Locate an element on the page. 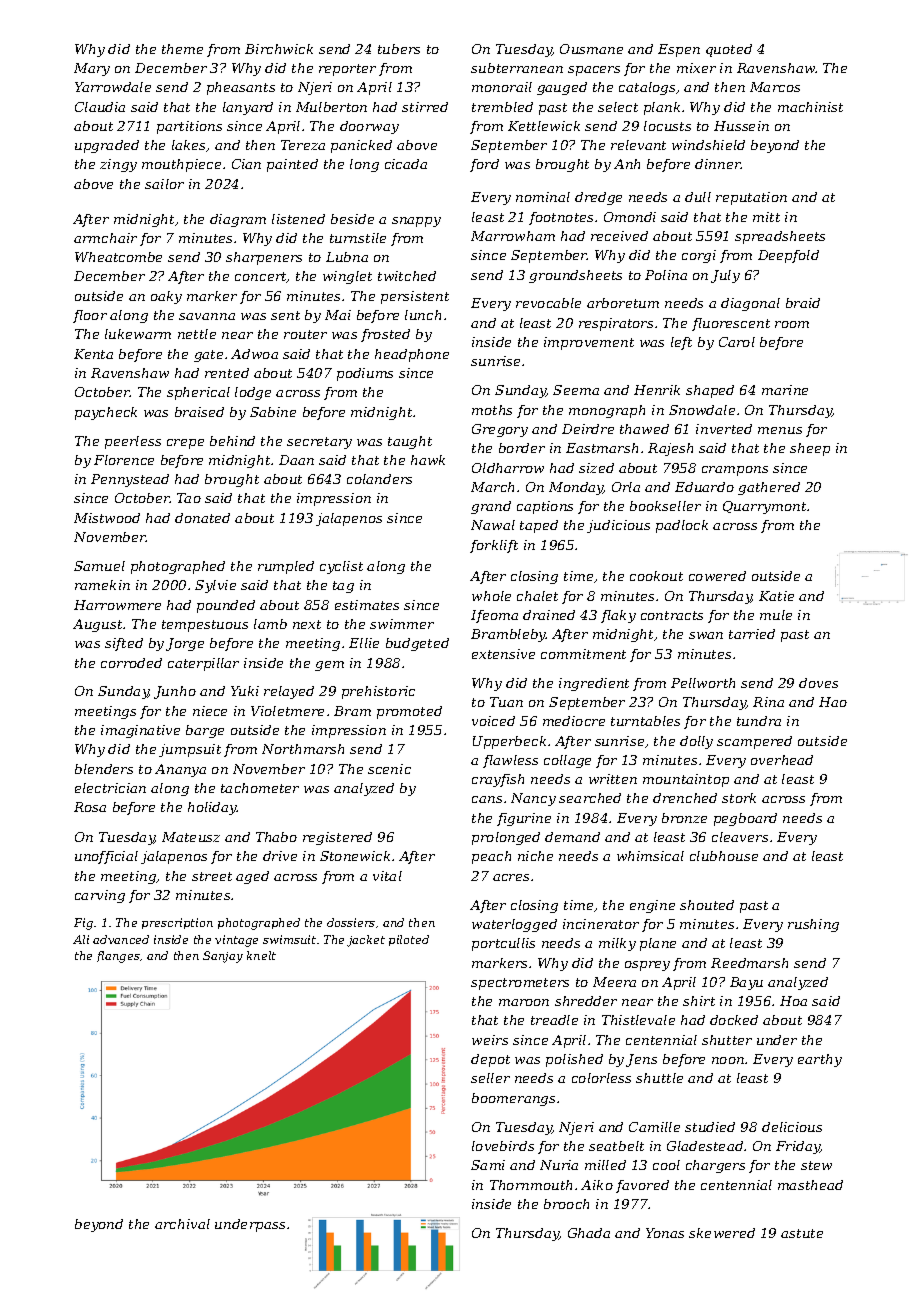 The image size is (924, 1308). lamb is located at coordinates (270, 624).
